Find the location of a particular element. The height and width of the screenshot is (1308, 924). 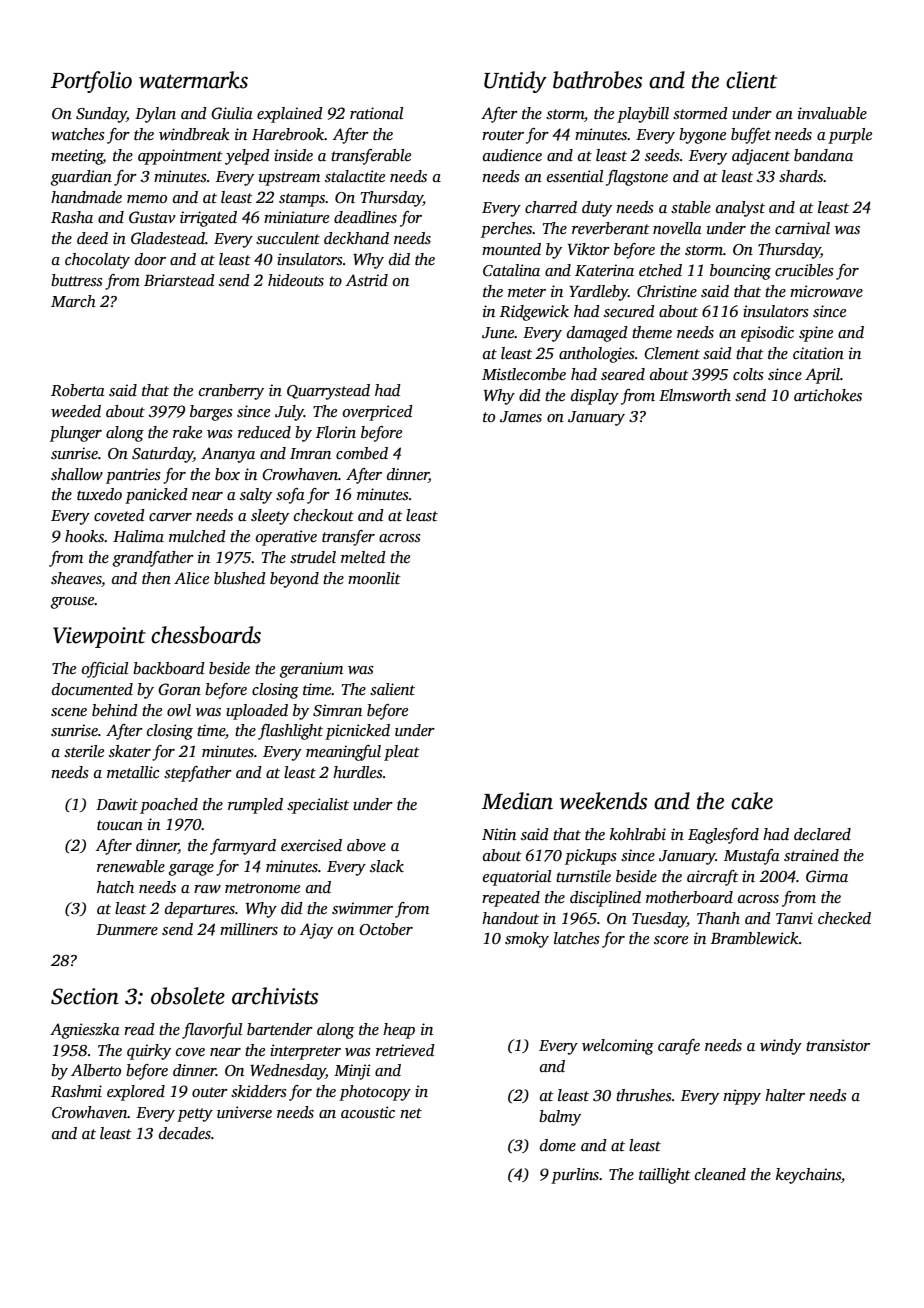

salty is located at coordinates (256, 496).
